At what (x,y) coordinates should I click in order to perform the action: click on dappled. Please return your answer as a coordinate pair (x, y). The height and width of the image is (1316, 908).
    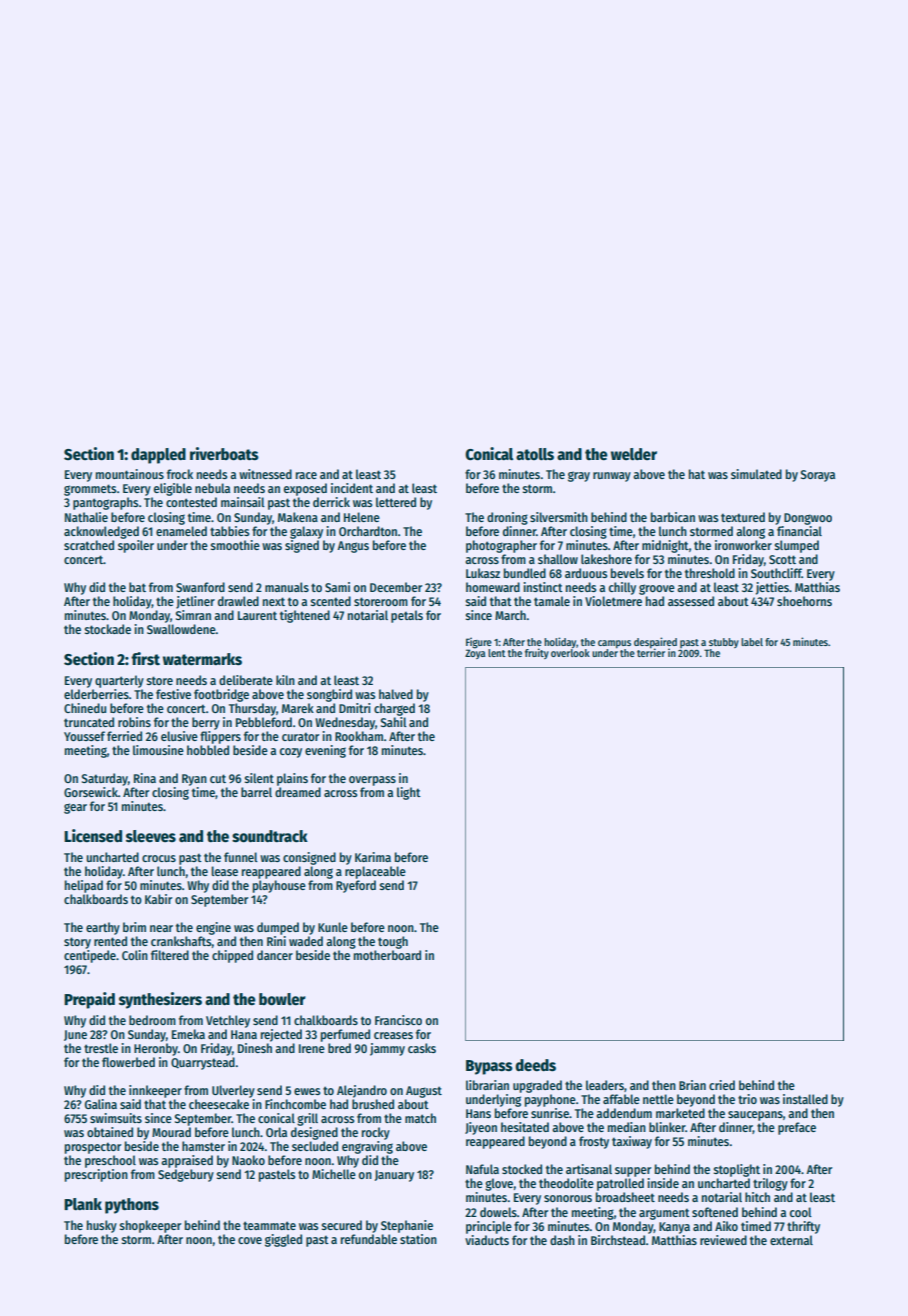
    Looking at the image, I should click on (158, 456).
